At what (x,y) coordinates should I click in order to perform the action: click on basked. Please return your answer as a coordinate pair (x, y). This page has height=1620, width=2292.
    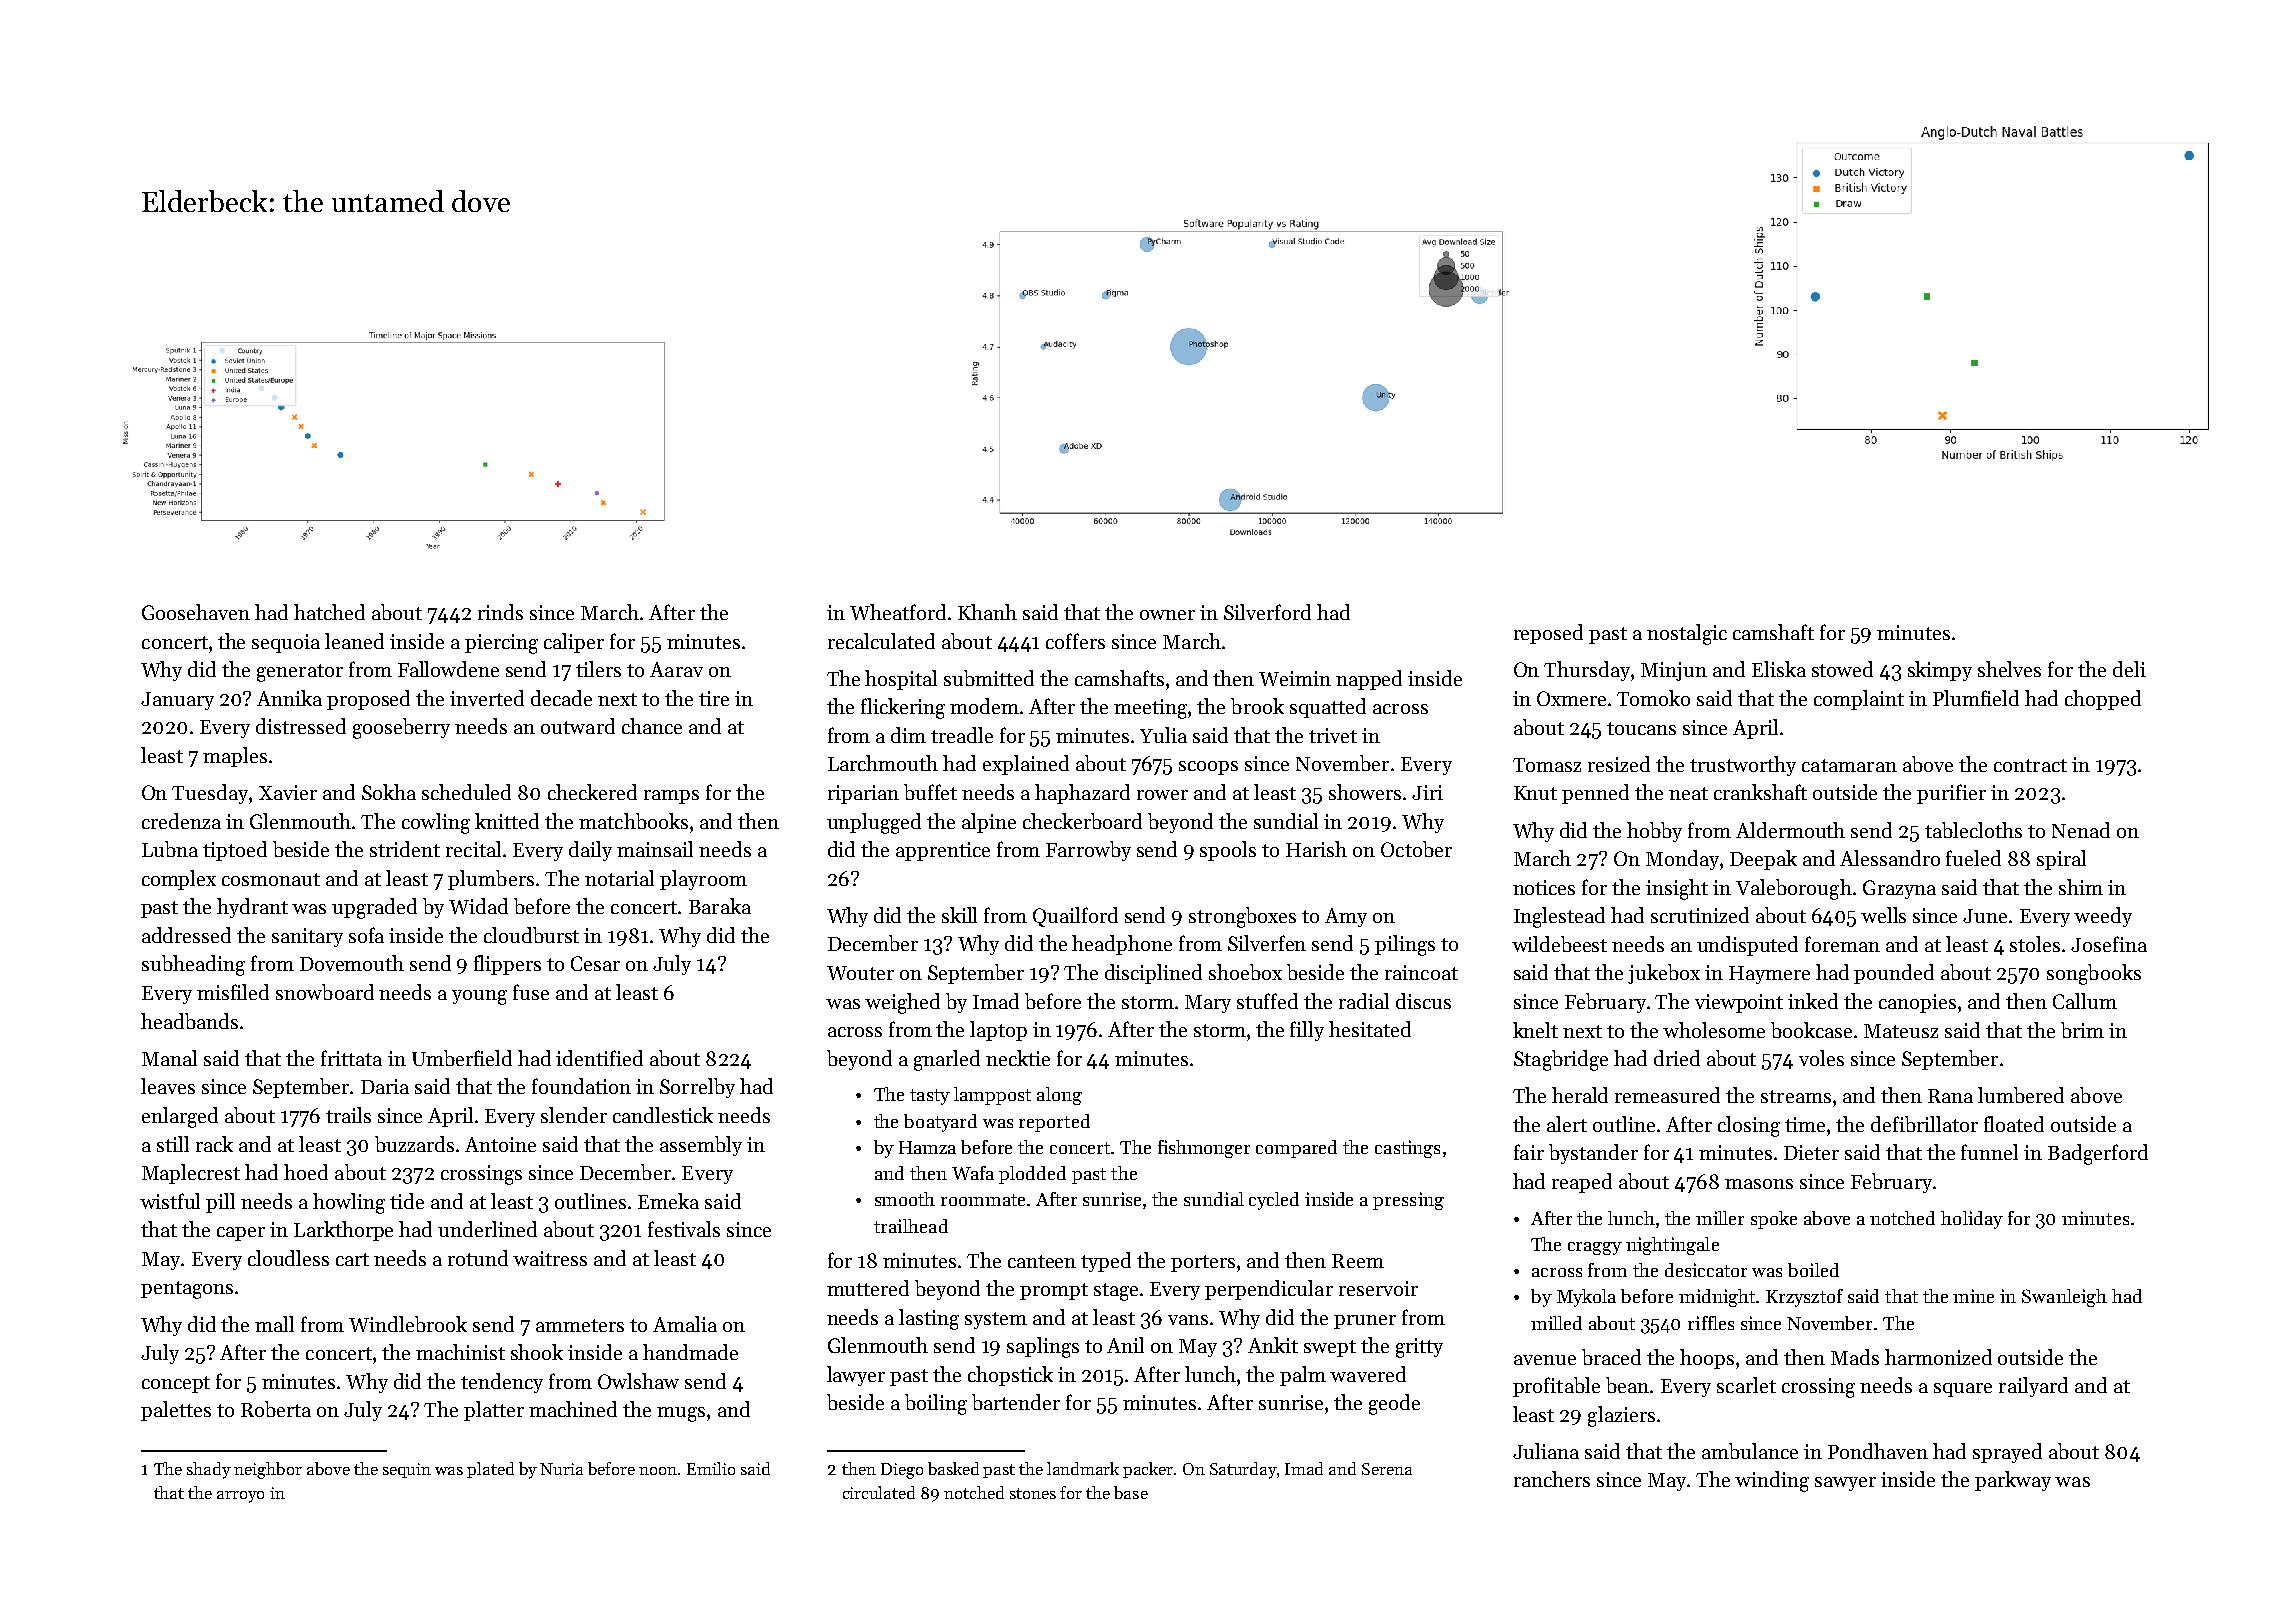
    Looking at the image, I should click on (953, 1468).
